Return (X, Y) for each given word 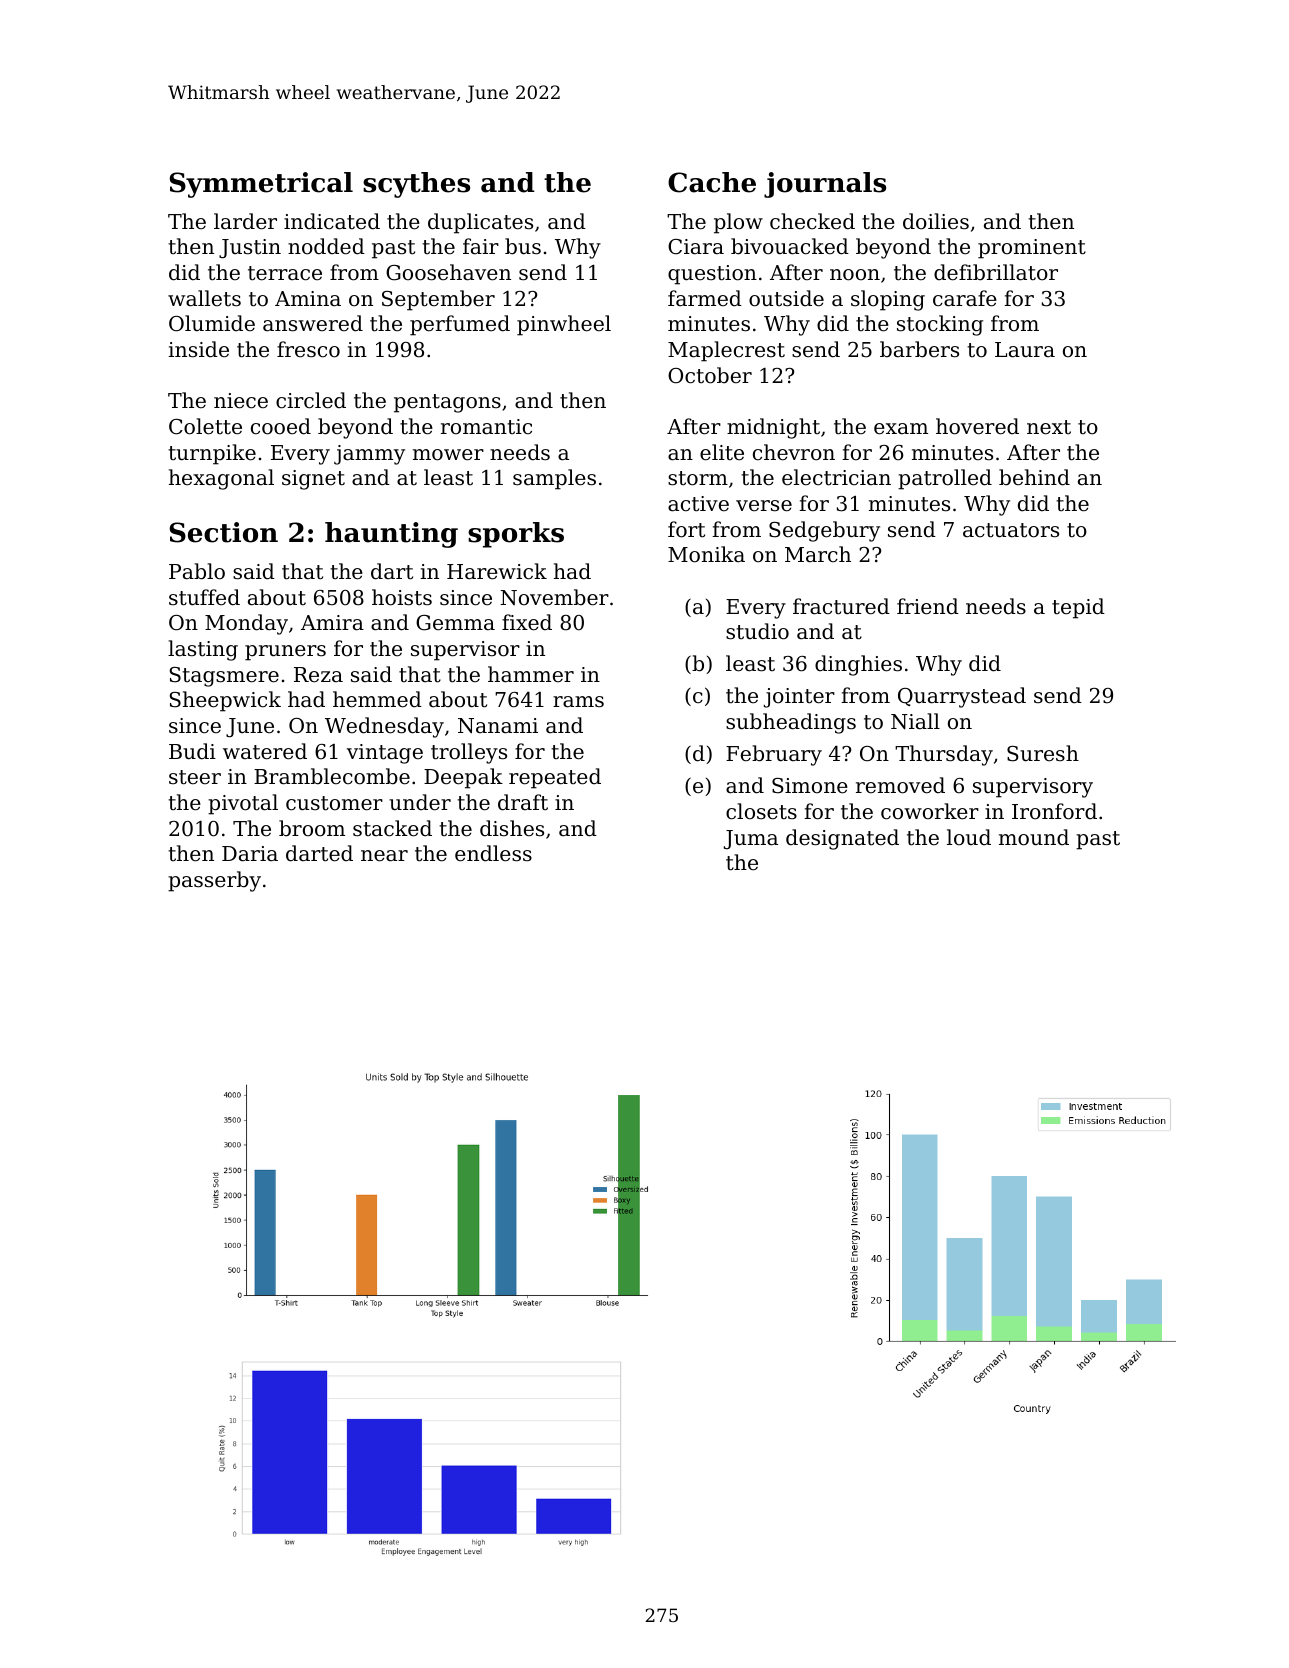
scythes (416, 185)
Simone (810, 786)
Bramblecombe (332, 776)
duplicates (480, 223)
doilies (936, 221)
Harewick (497, 571)
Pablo (197, 571)
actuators (1011, 530)
